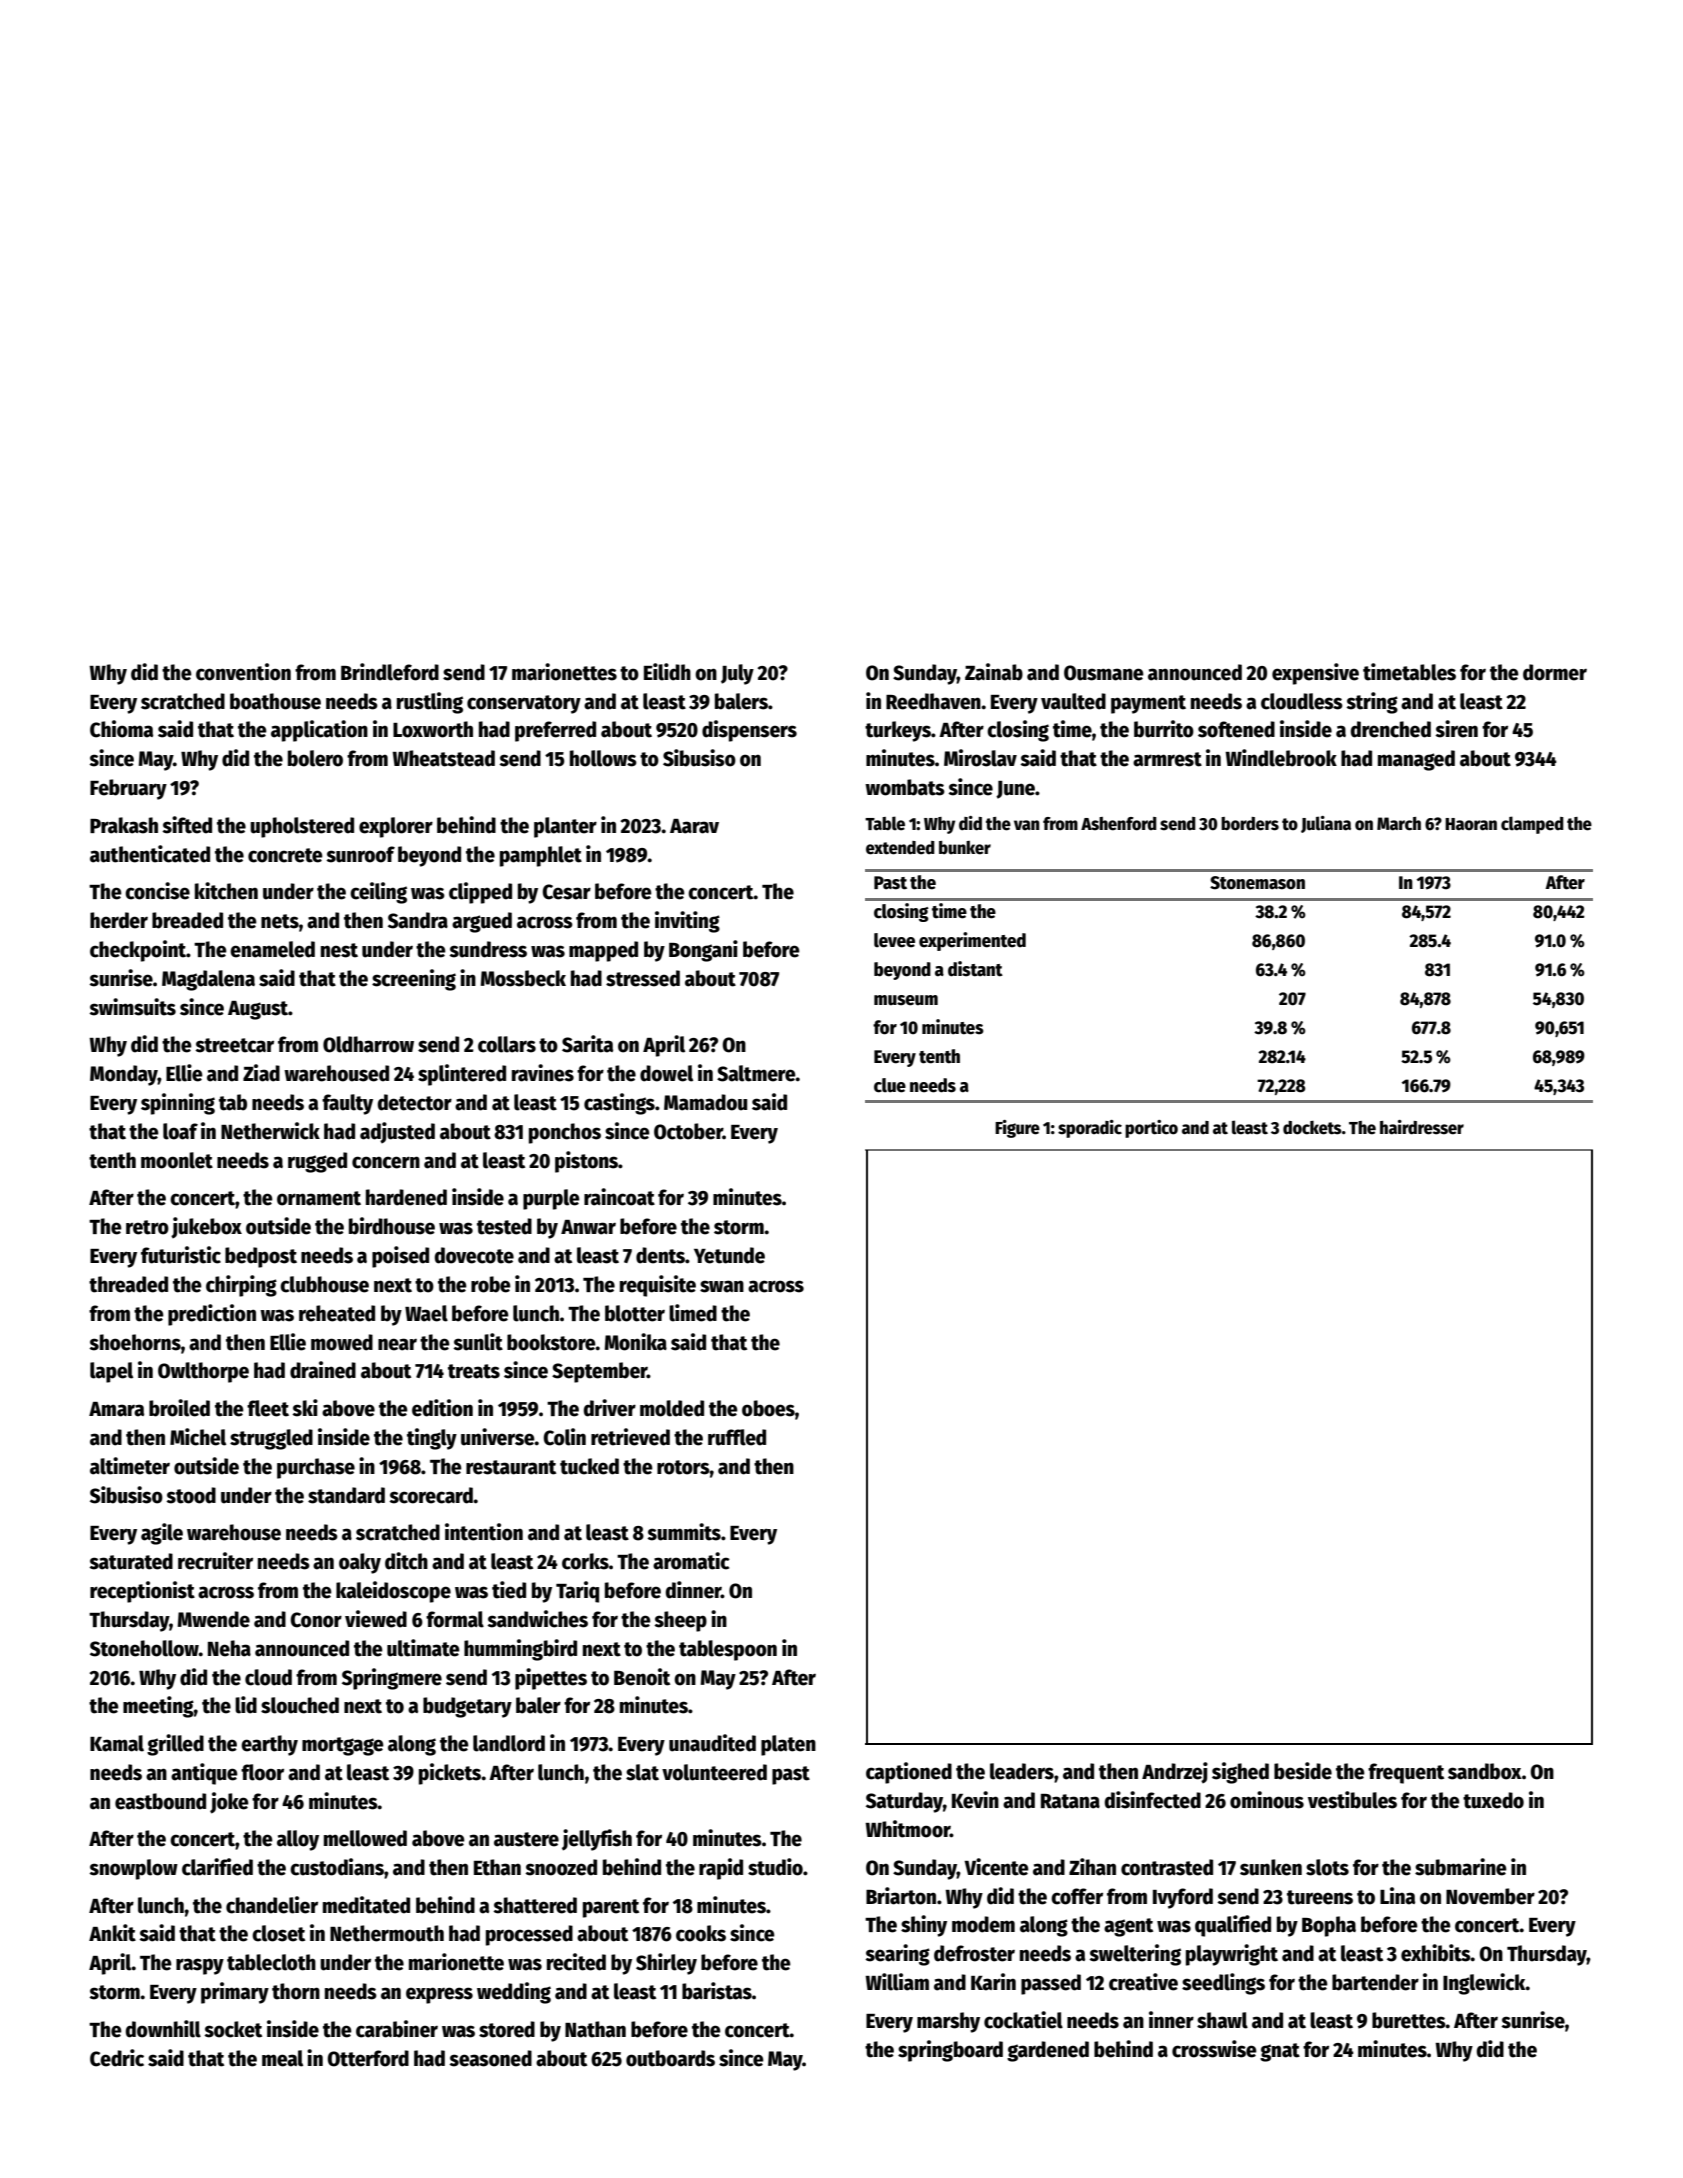 Image resolution: width=1683 pixels, height=2178 pixels. I want to click on hairdresser, so click(1422, 1127).
